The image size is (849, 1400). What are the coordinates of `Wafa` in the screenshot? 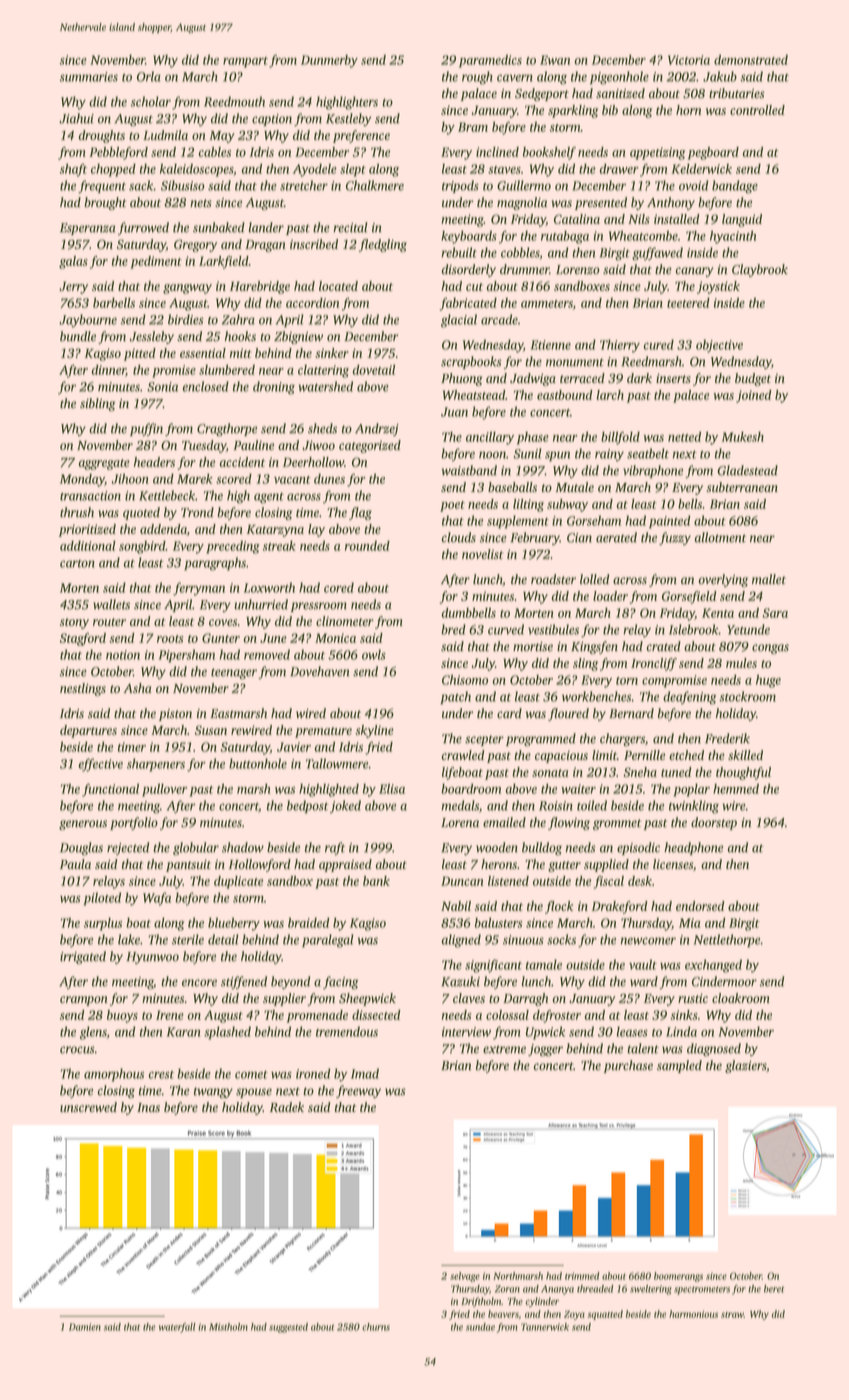 It's located at (157, 899).
